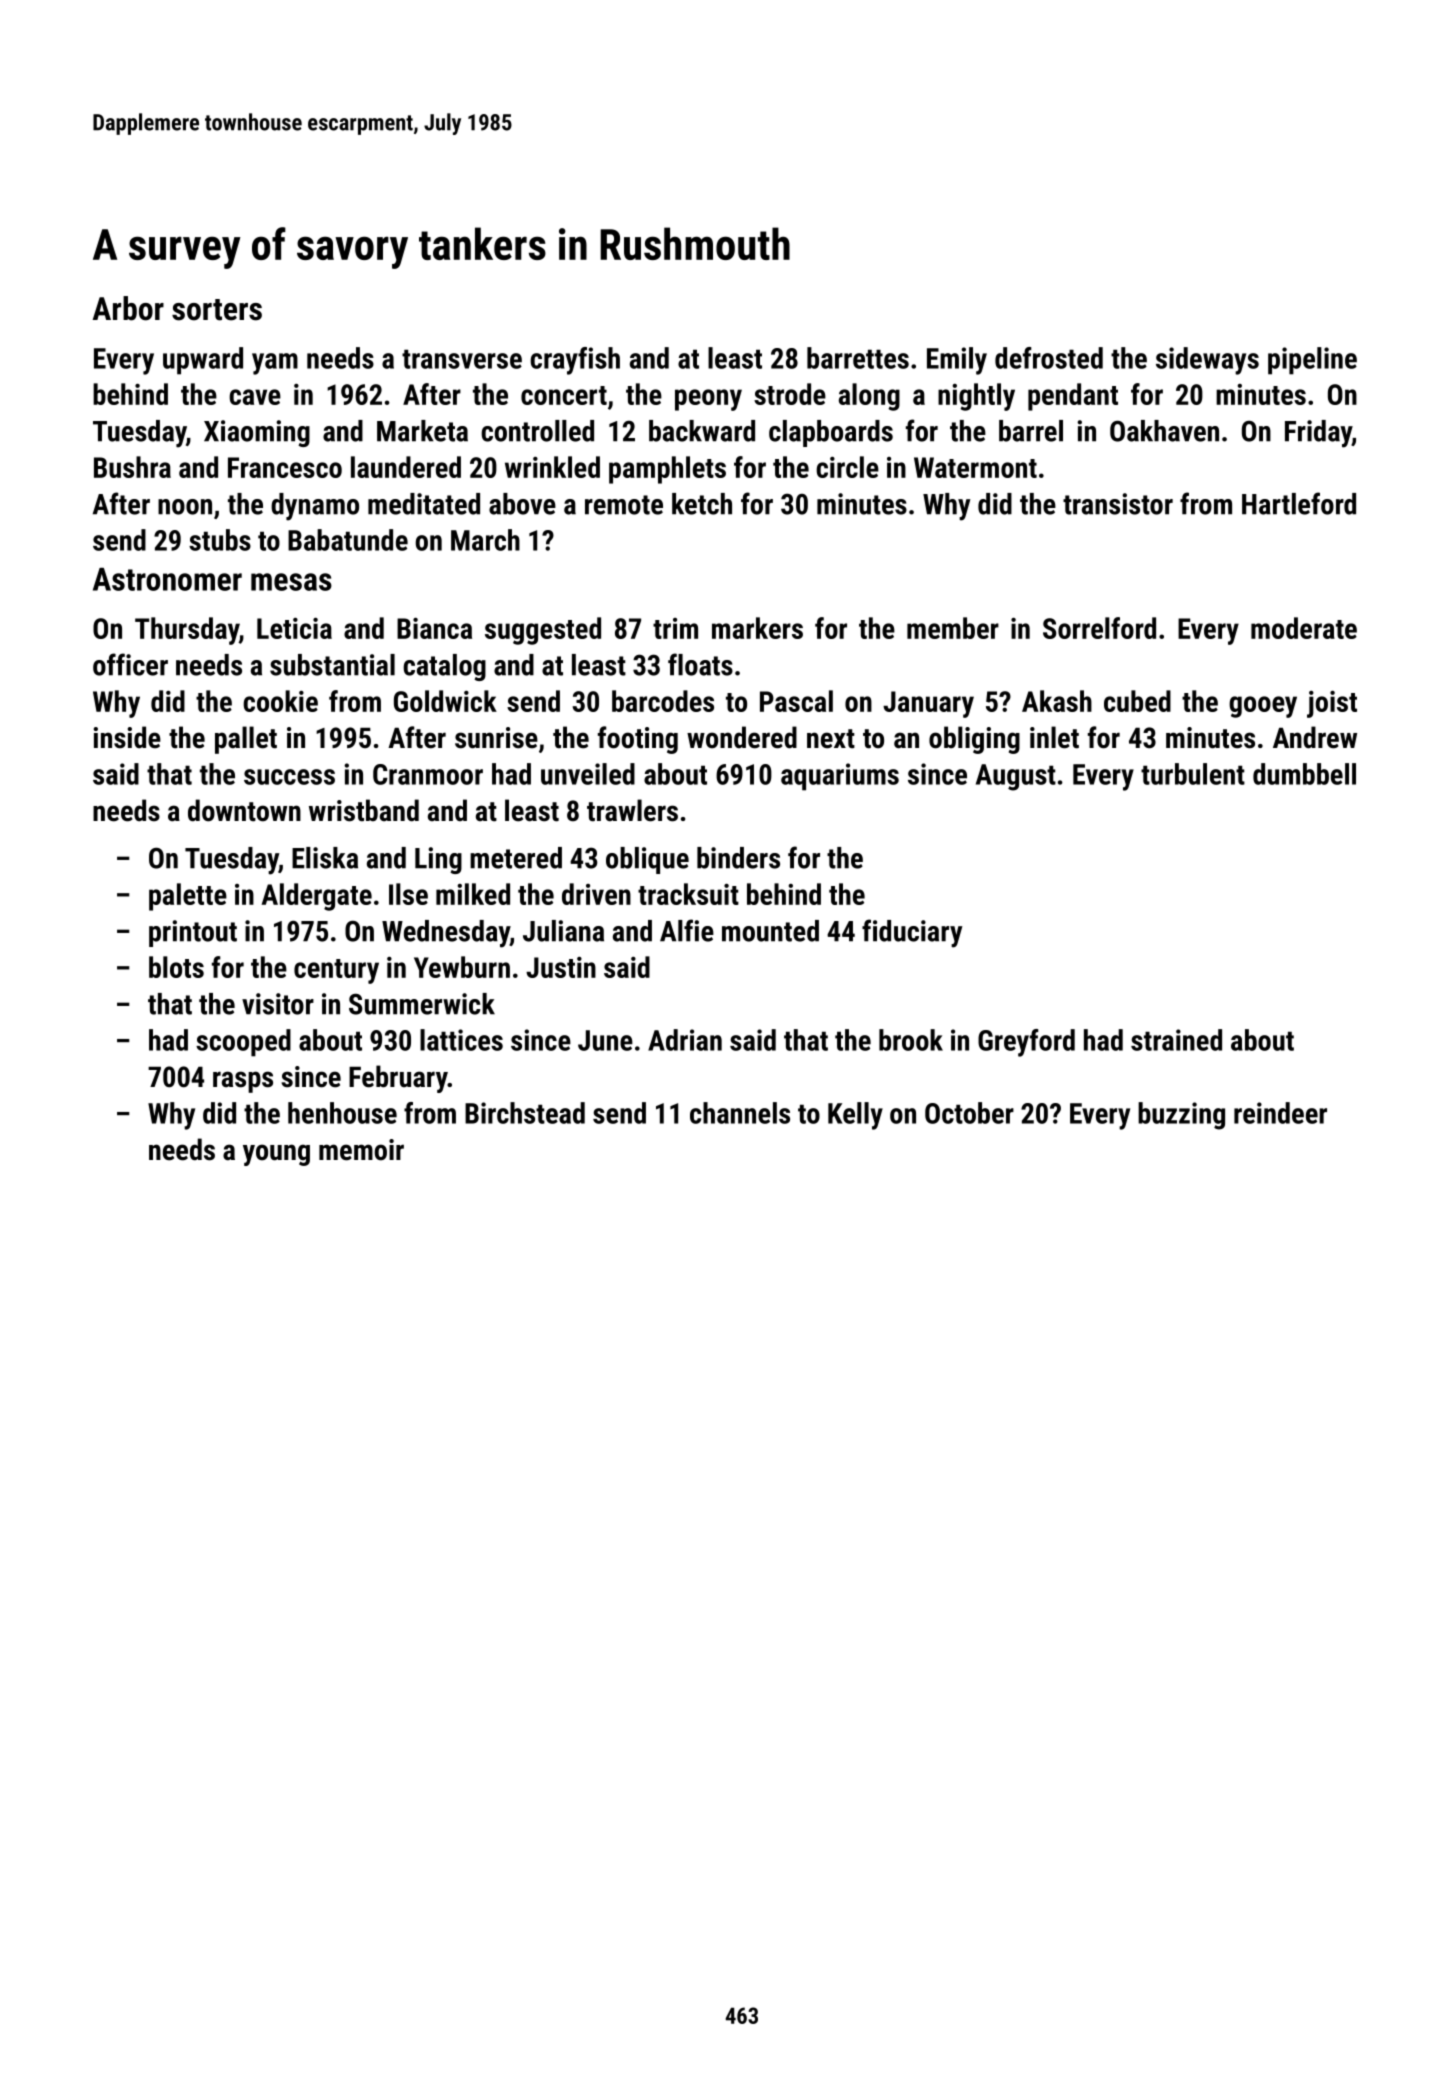 This page has height=2100, width=1450. What do you see at coordinates (702, 504) in the page?
I see `ketch` at bounding box center [702, 504].
